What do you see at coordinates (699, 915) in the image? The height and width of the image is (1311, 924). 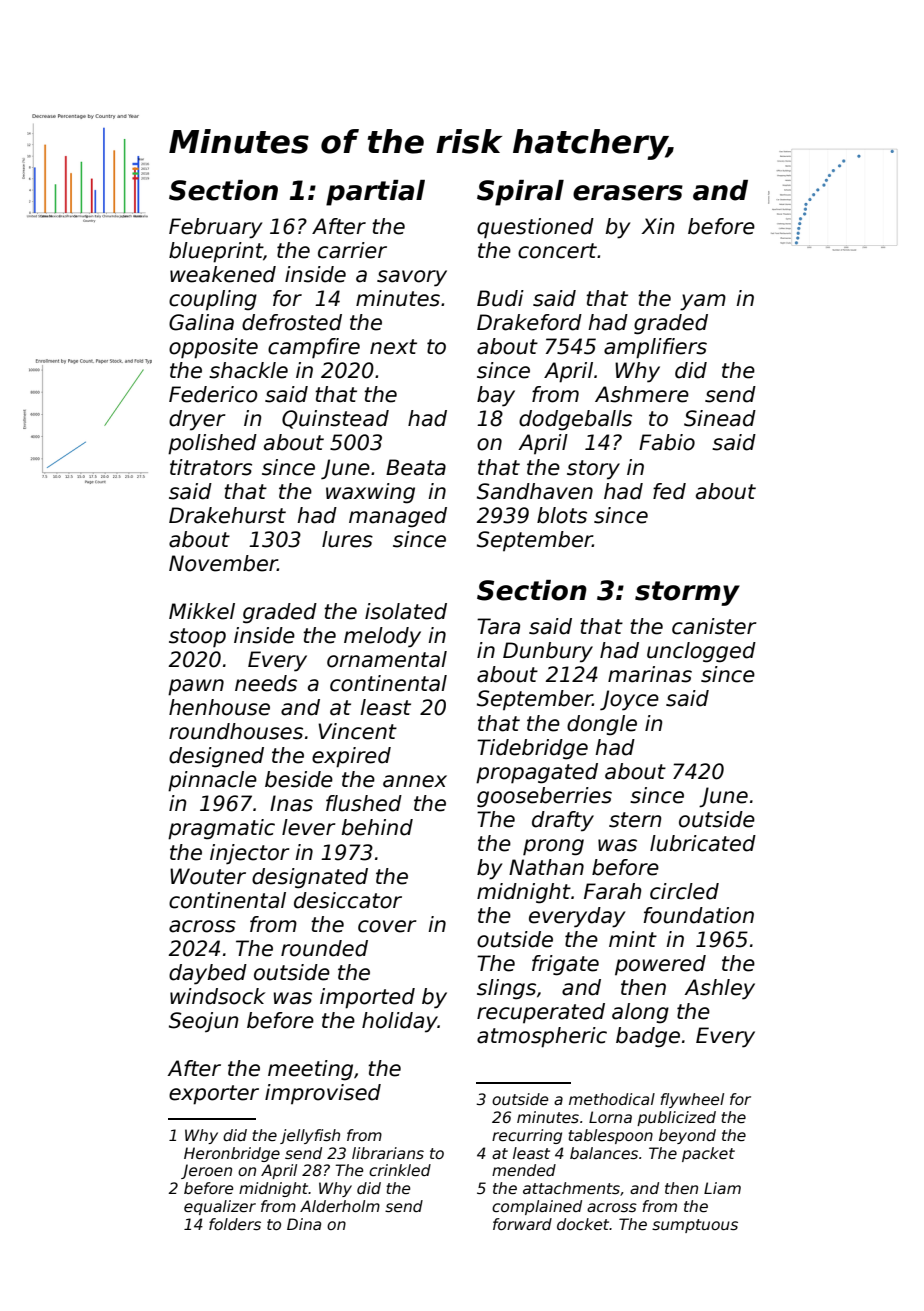 I see `foundation` at bounding box center [699, 915].
